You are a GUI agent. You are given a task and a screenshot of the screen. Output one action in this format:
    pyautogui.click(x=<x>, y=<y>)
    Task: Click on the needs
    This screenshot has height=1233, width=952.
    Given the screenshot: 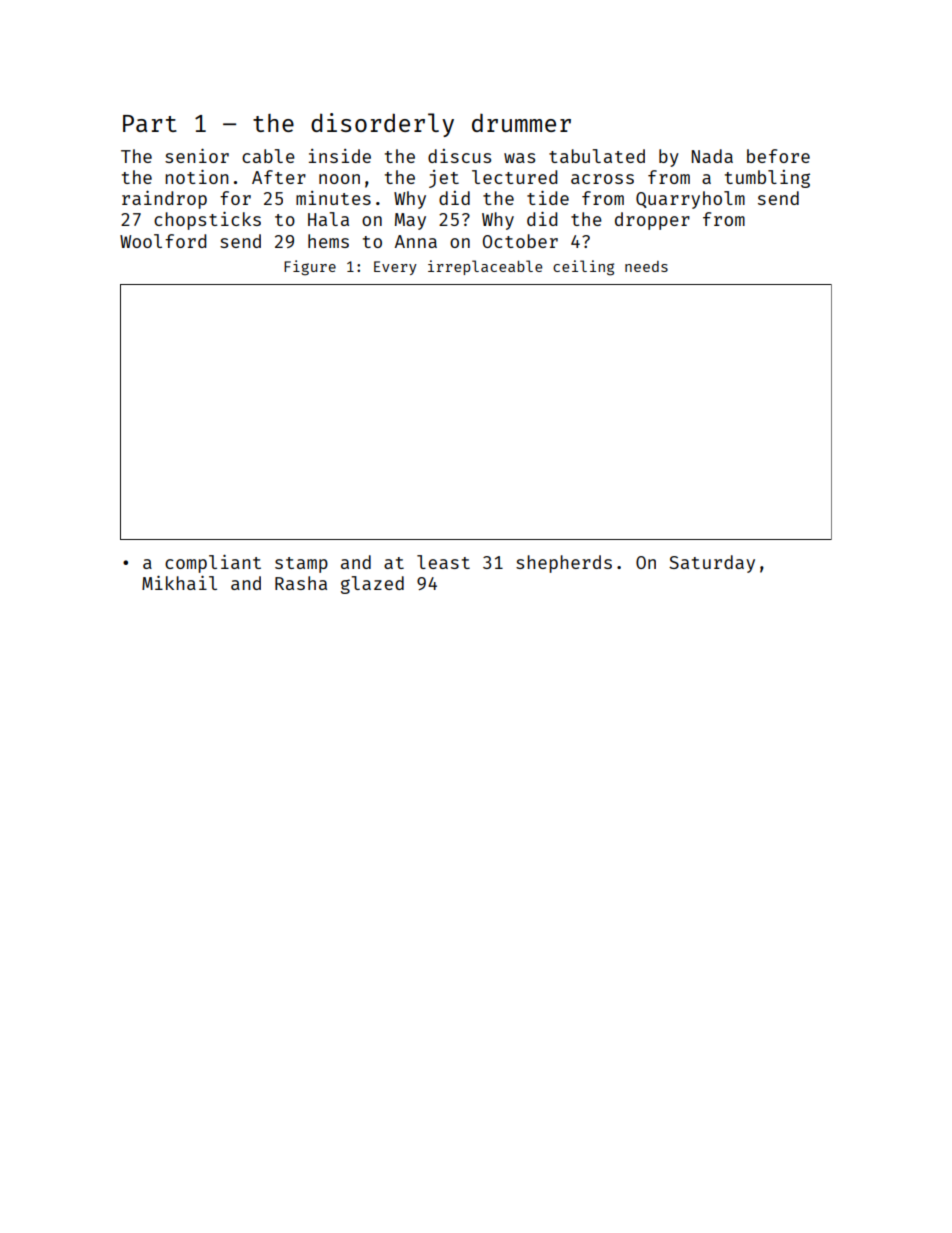 What is the action you would take?
    pyautogui.click(x=646, y=266)
